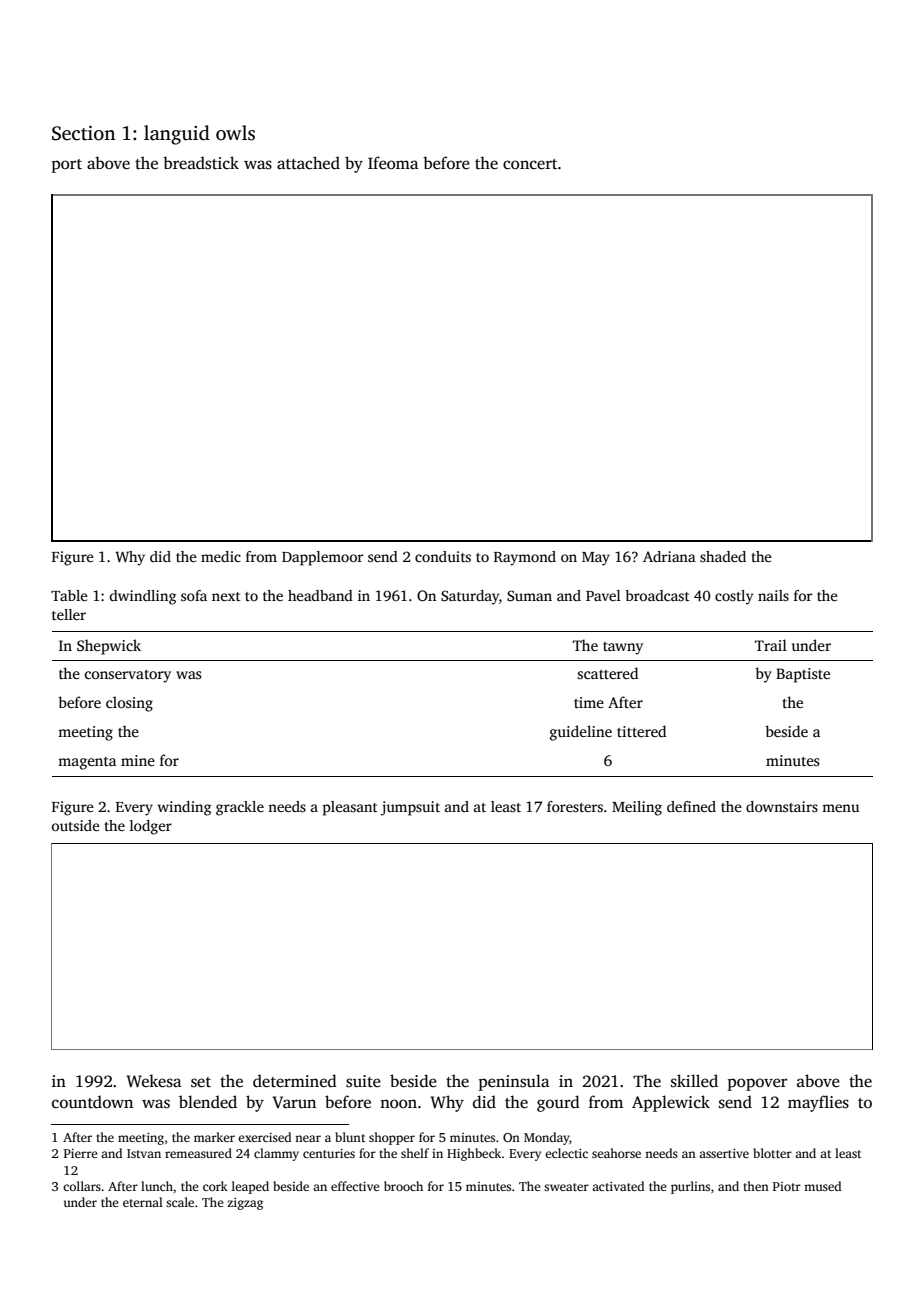 The image size is (924, 1308). What do you see at coordinates (69, 595) in the screenshot?
I see `Table` at bounding box center [69, 595].
